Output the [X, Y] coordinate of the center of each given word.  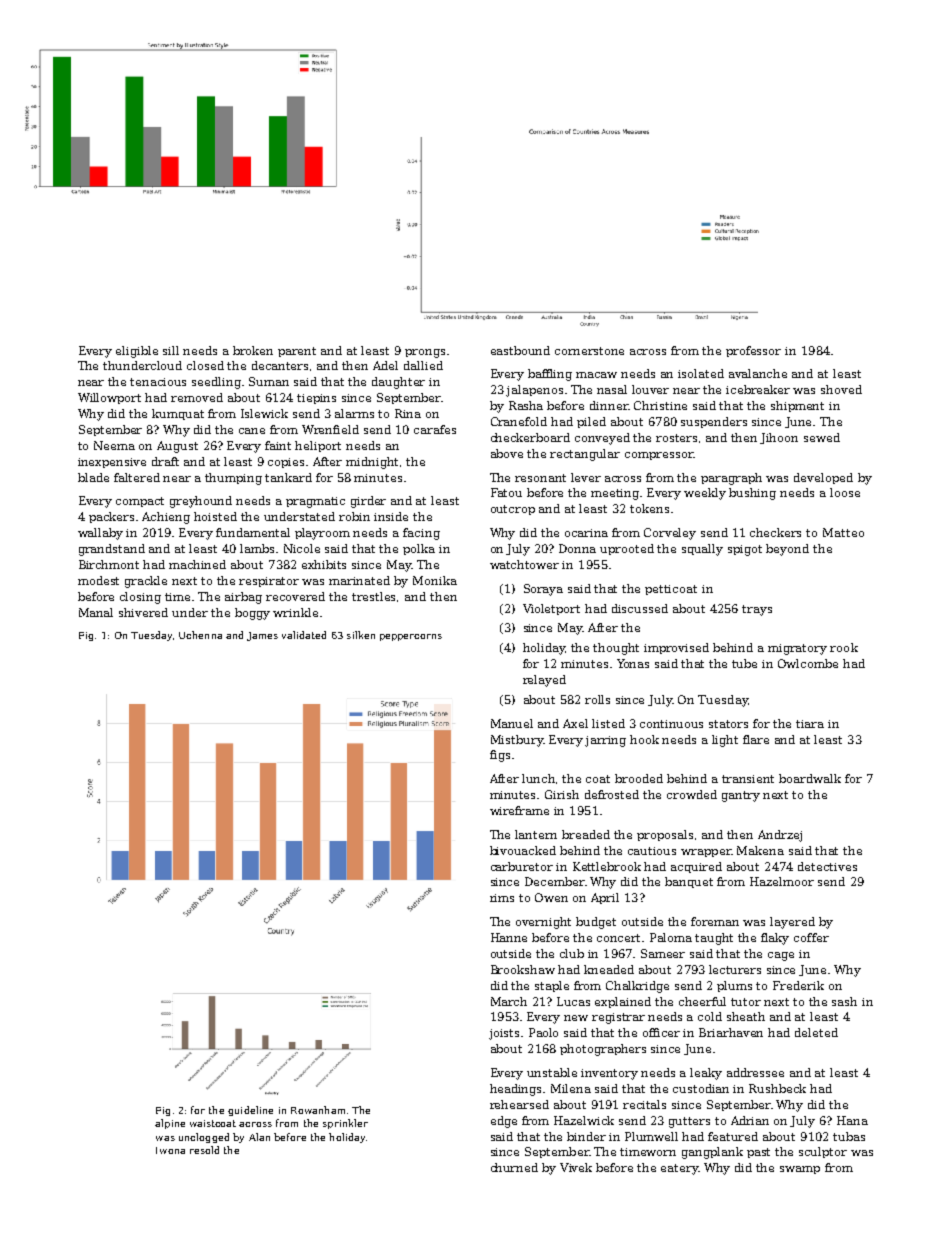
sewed [822, 437]
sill [171, 350]
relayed [544, 681]
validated [304, 635]
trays [757, 610]
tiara [810, 724]
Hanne [509, 937]
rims [502, 898]
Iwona [170, 1150]
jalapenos [534, 391]
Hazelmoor [782, 881]
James [262, 636]
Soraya [543, 590]
